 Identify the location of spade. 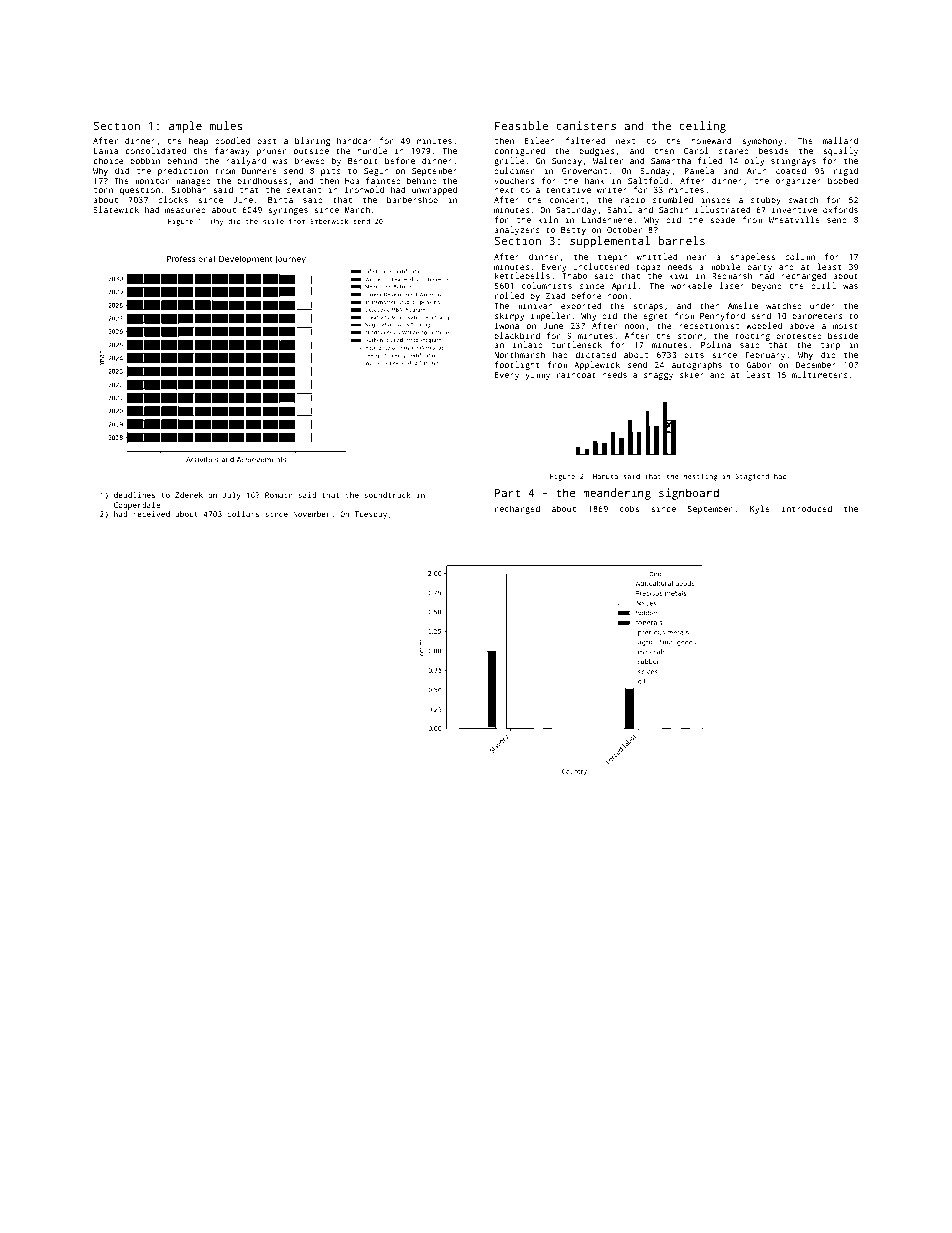
(722, 220).
